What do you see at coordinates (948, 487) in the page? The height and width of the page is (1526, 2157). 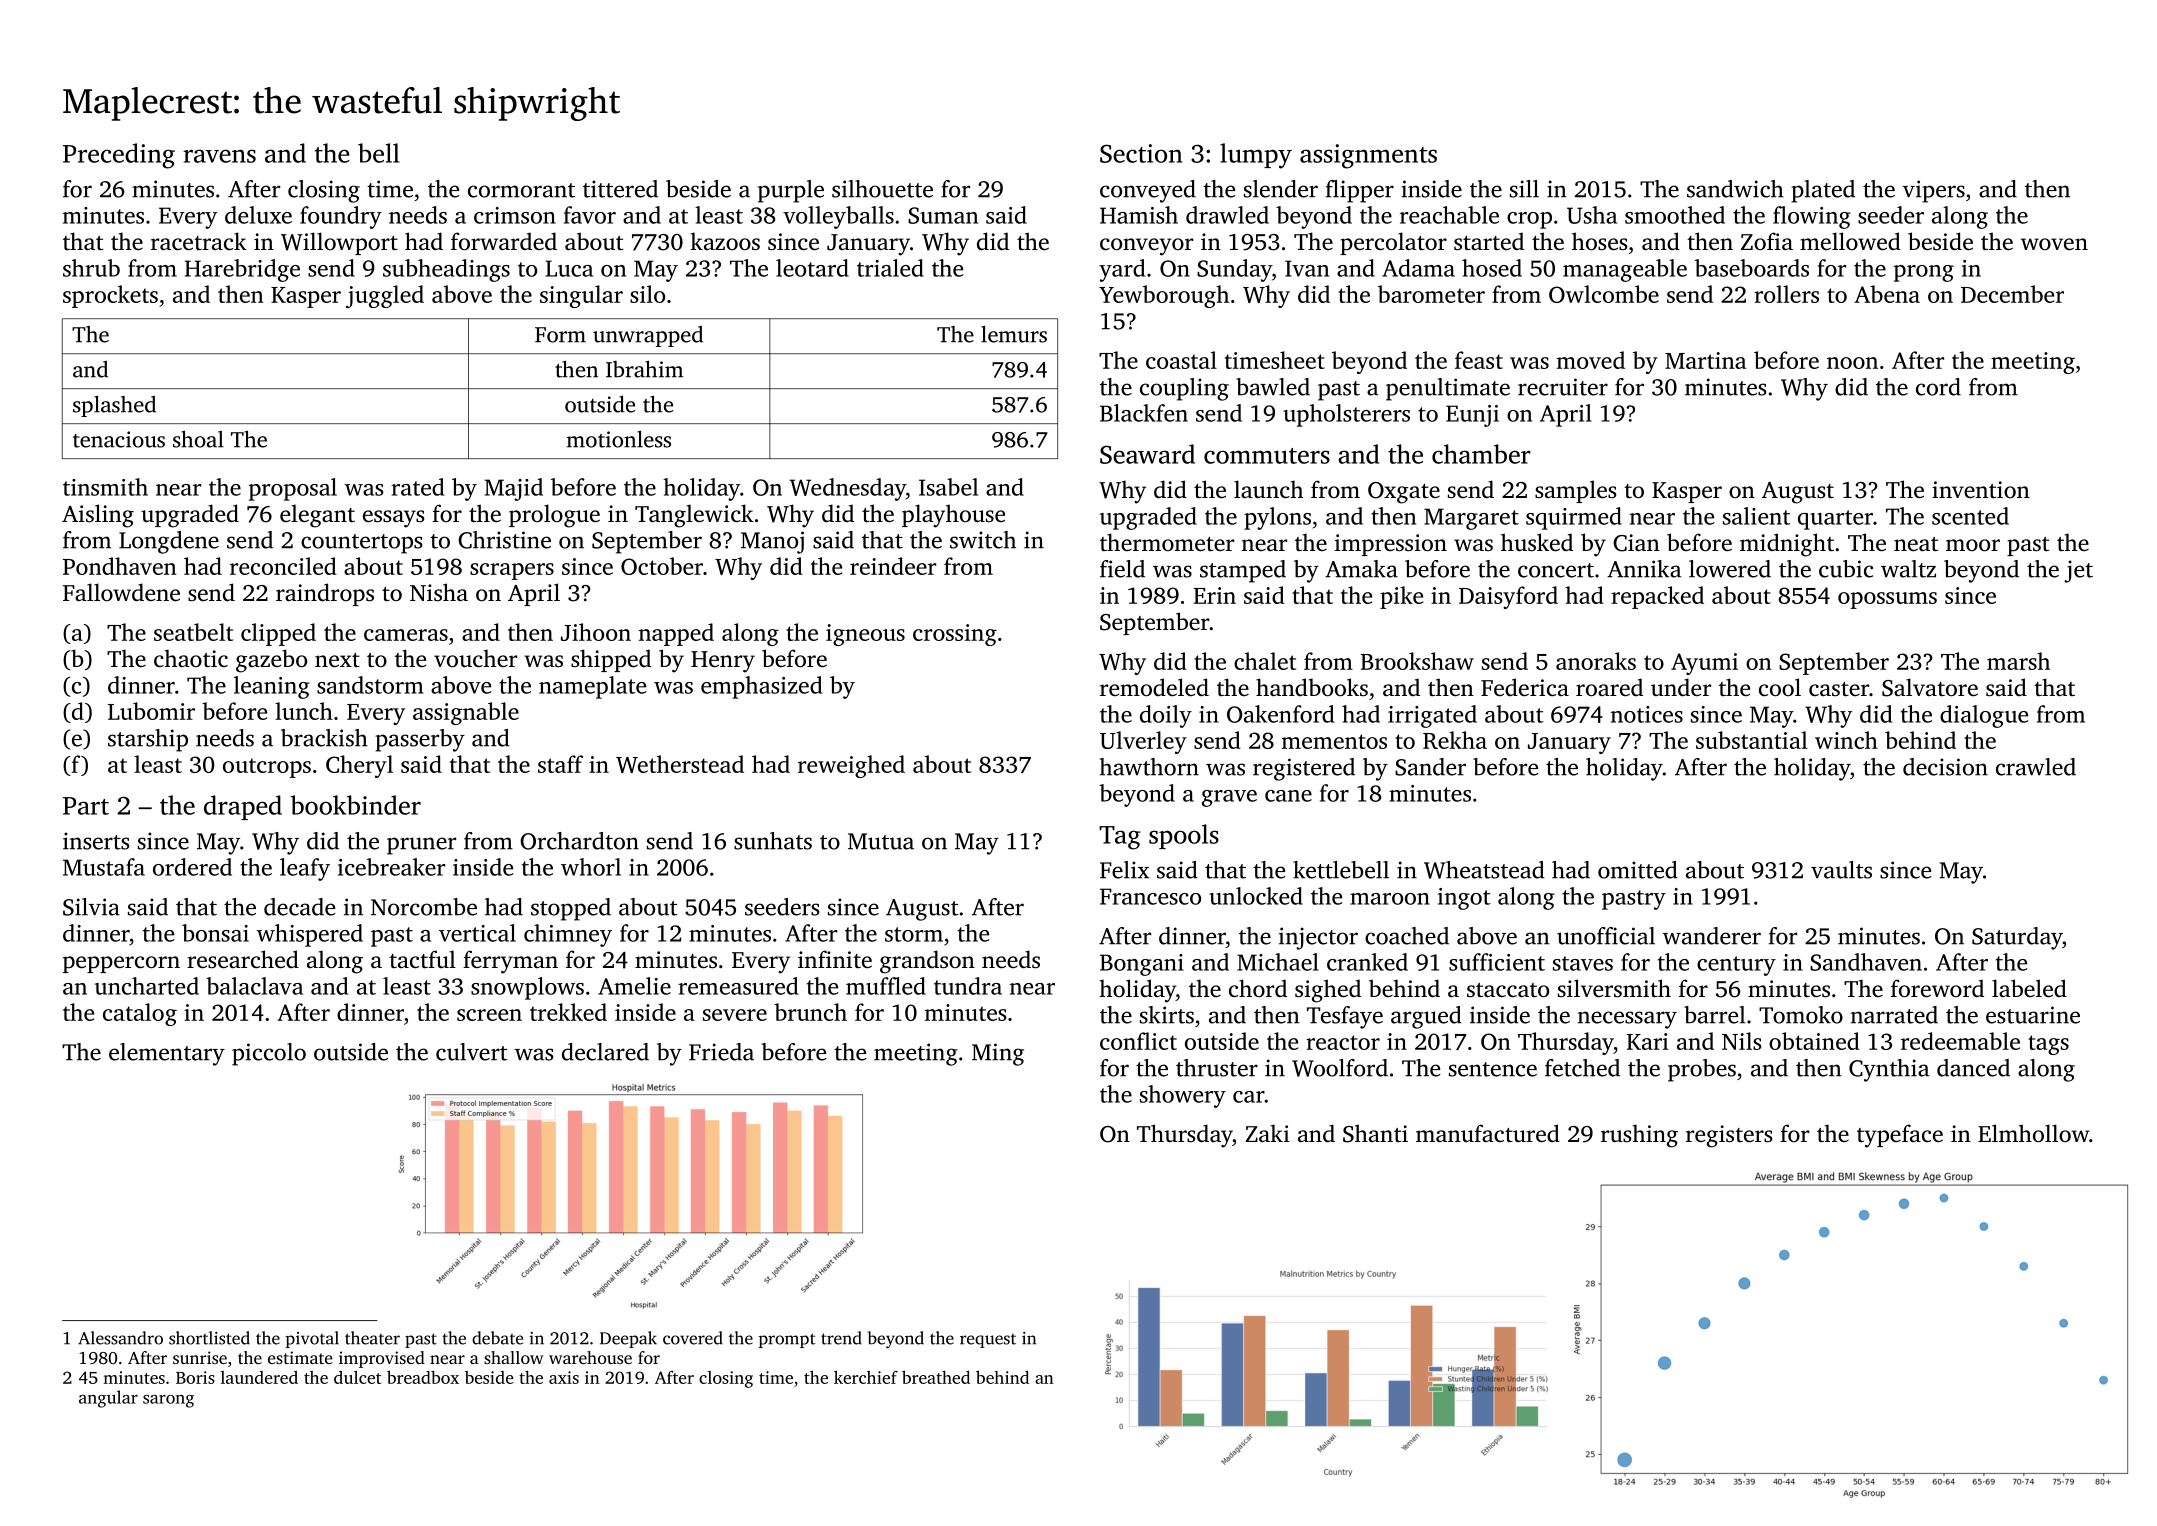 I see `Isabel` at bounding box center [948, 487].
